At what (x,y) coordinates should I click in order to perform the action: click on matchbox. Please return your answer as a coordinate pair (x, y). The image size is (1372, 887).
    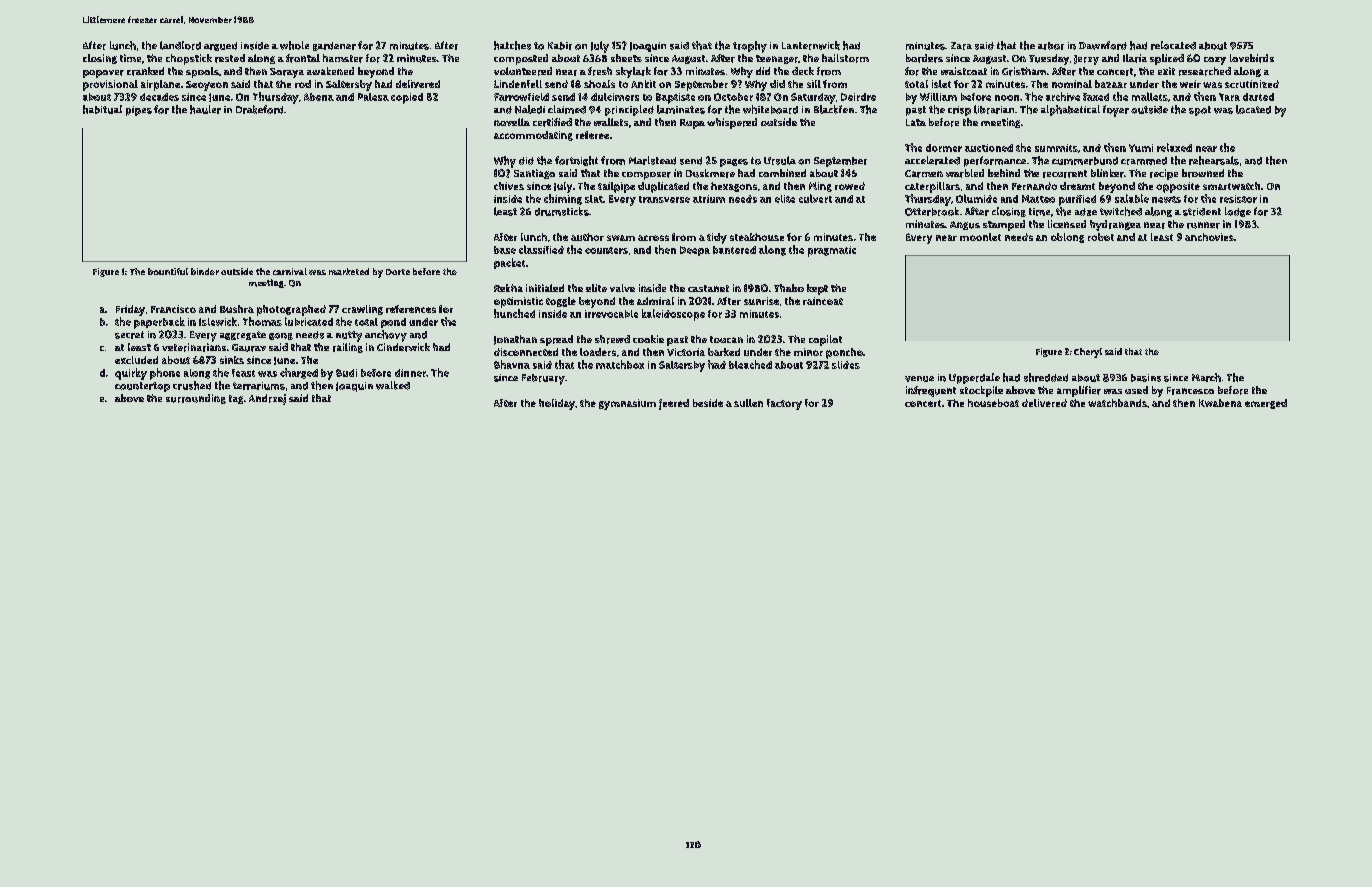
    Looking at the image, I should click on (620, 364).
